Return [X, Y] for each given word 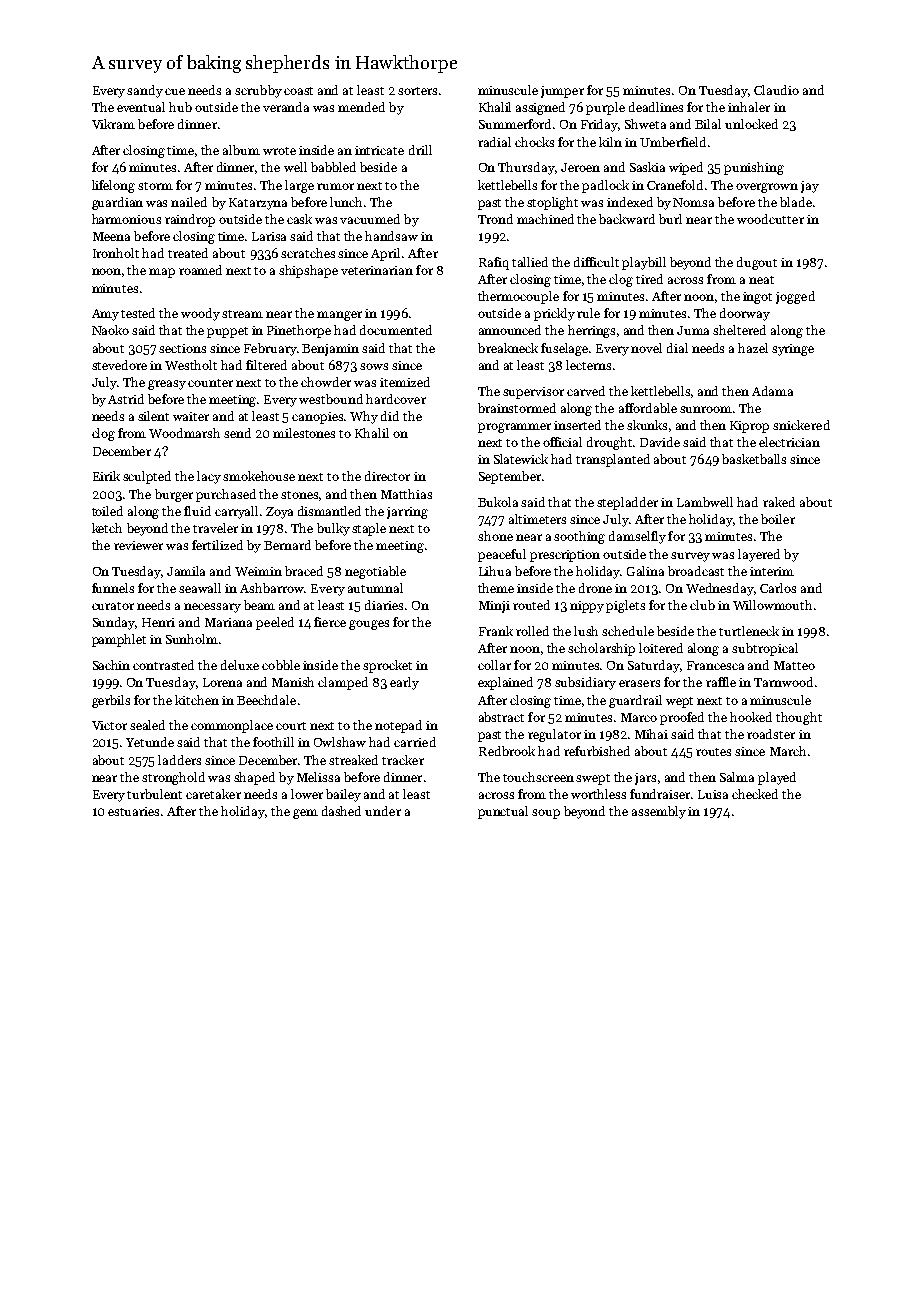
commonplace [232, 726]
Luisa [713, 794]
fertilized [217, 545]
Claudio [776, 90]
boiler [778, 519]
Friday [600, 125]
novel [646, 348]
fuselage [564, 349]
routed [531, 605]
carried [415, 742]
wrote [279, 151]
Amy [105, 315]
